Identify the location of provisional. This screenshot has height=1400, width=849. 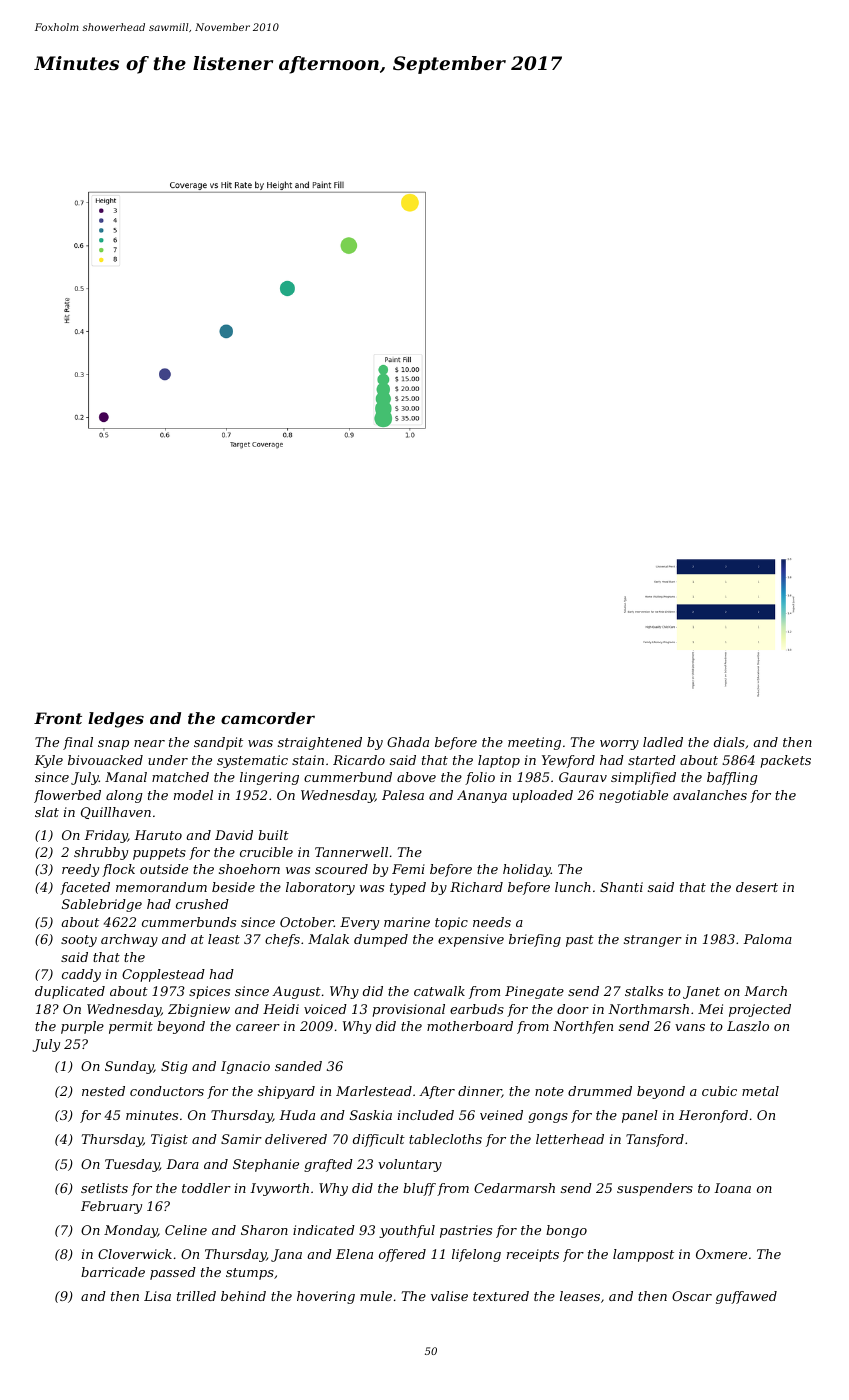
(408, 1010).
